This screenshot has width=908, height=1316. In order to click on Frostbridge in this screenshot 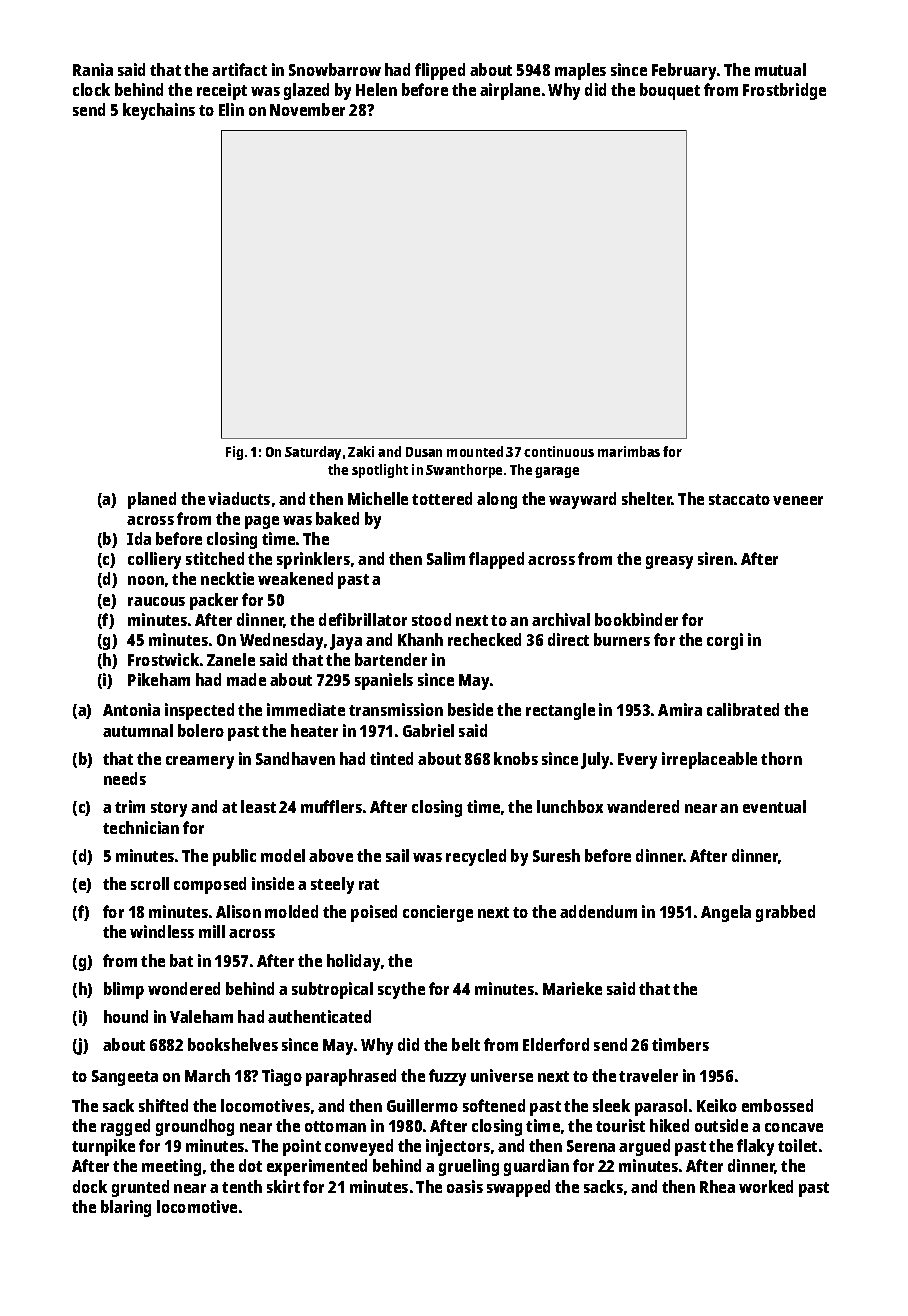, I will do `click(784, 91)`.
